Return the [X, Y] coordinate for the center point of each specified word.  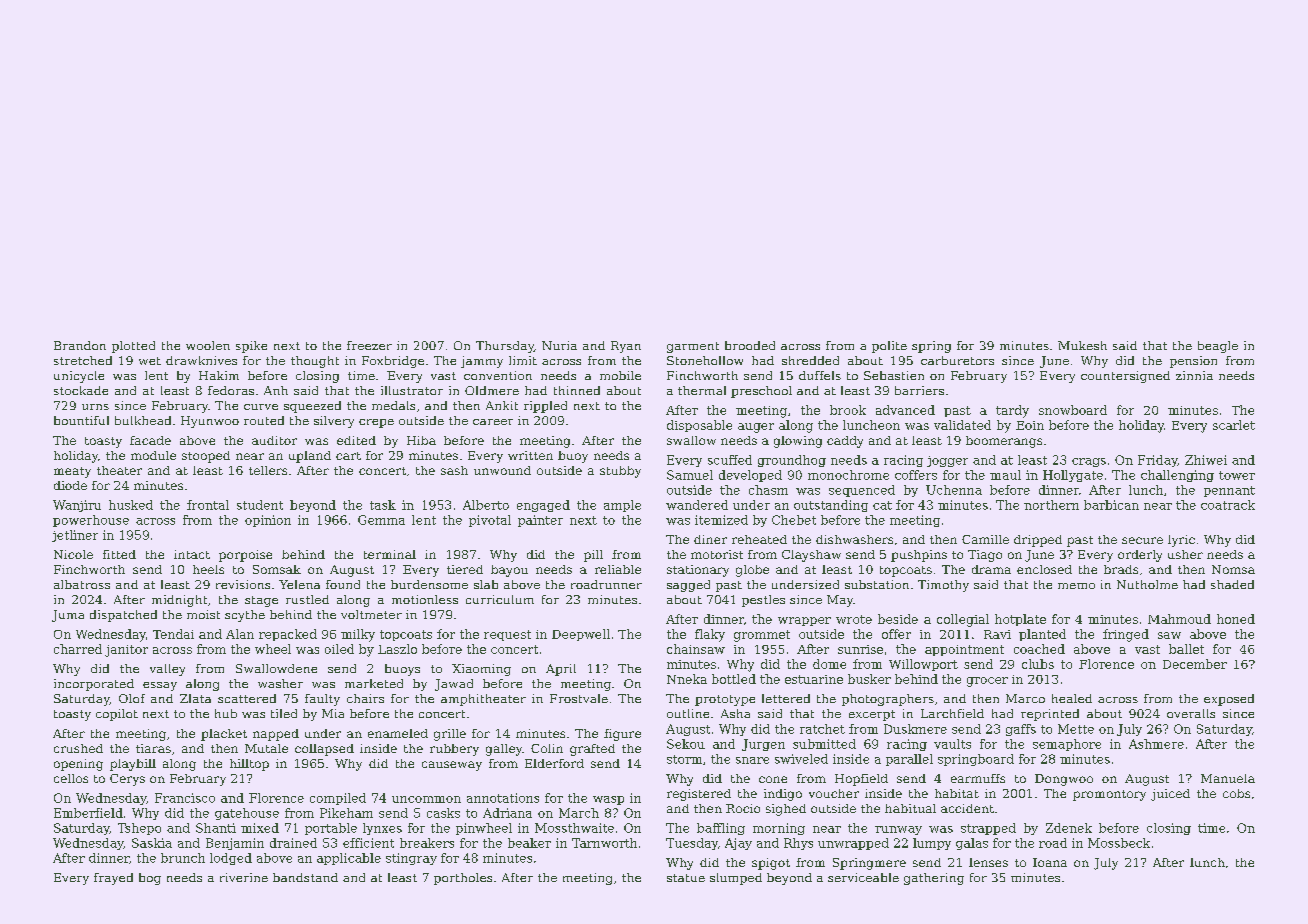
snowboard [1073, 410]
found [343, 584]
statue [686, 878]
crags [1089, 462]
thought [315, 362]
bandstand [305, 877]
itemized [721, 520]
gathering [934, 879]
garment [693, 347]
